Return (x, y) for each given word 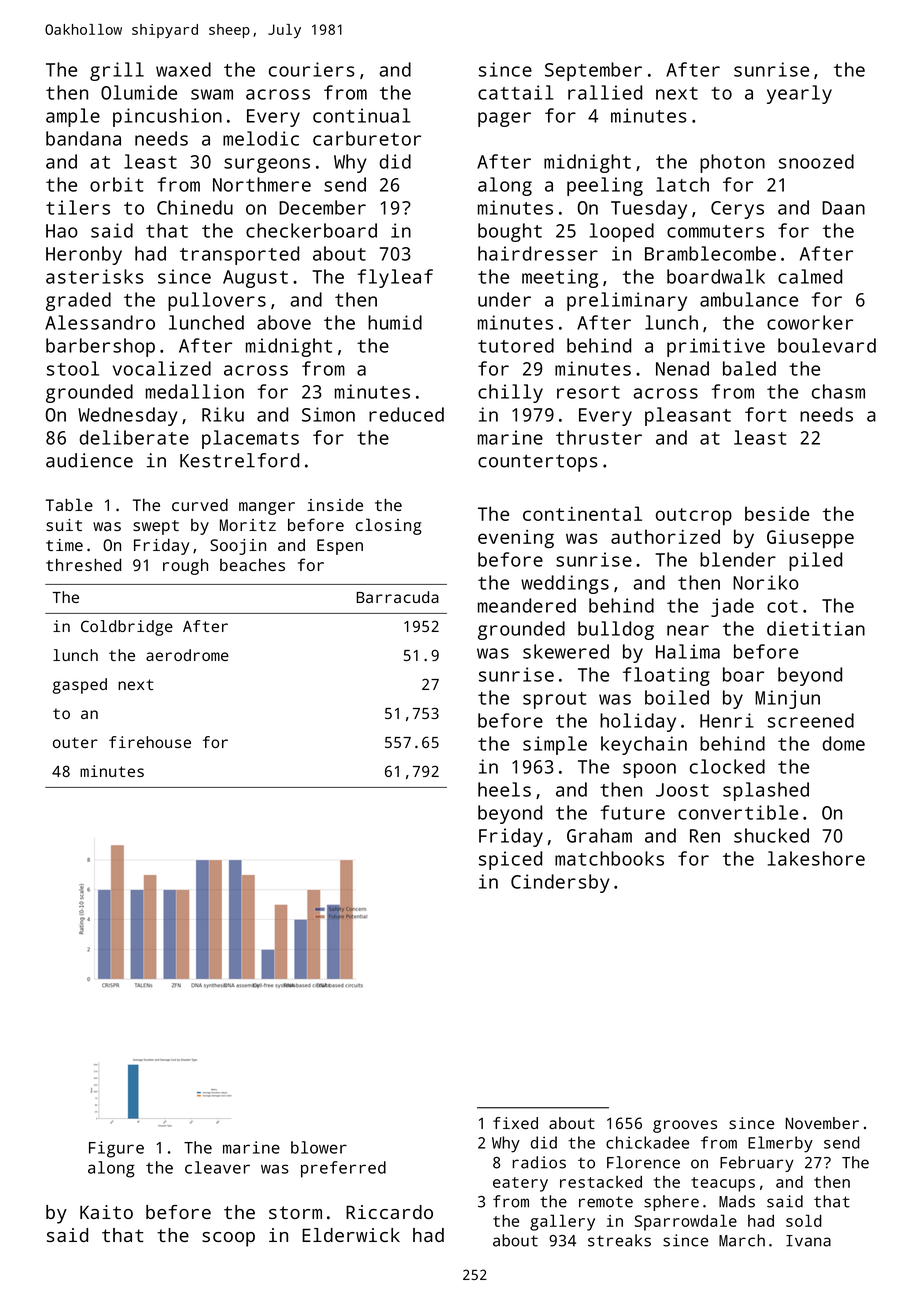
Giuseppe (810, 539)
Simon (328, 414)
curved (200, 504)
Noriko (766, 582)
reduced (406, 414)
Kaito (106, 1212)
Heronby (84, 255)
